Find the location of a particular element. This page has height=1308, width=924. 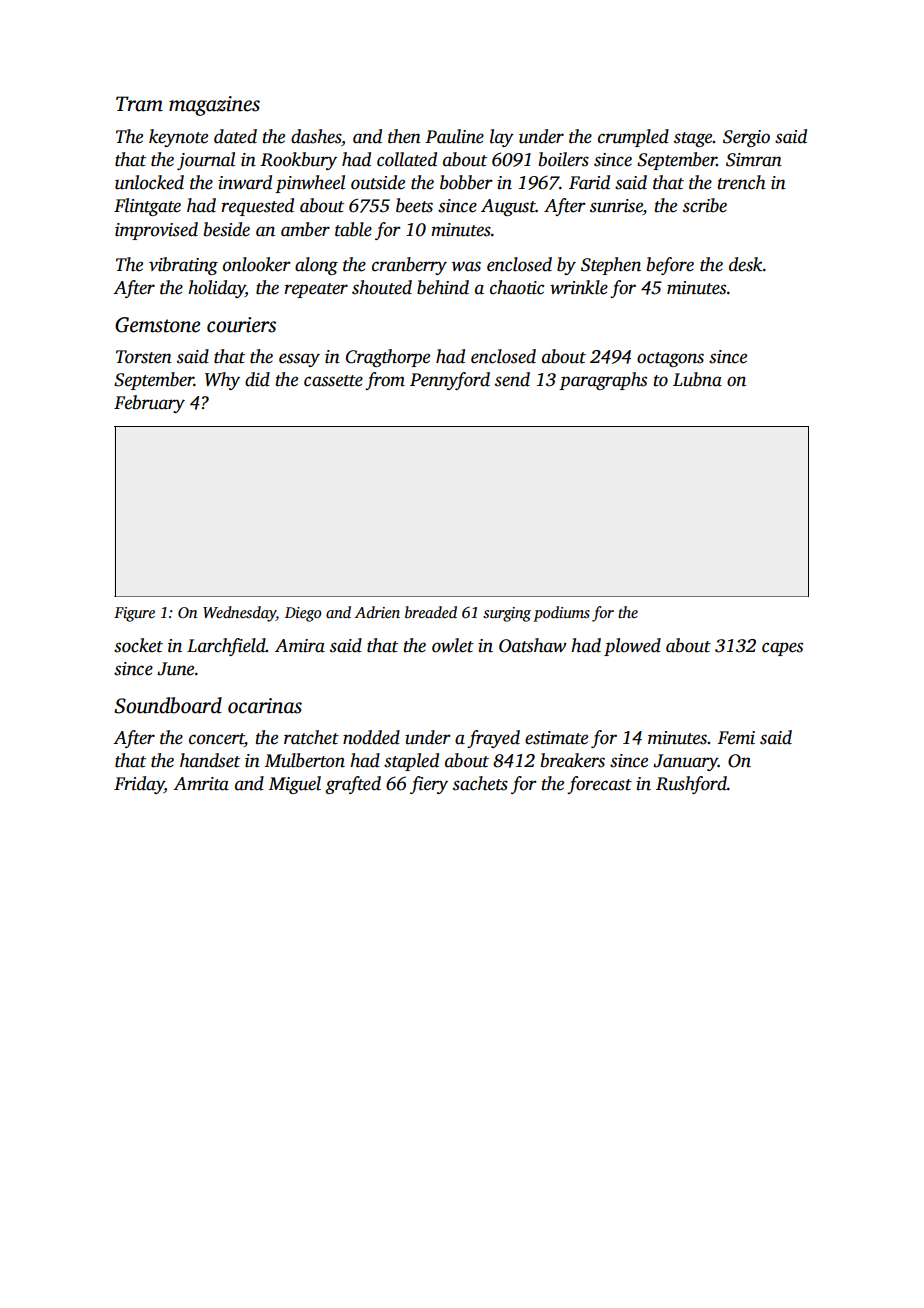

Adrien is located at coordinates (377, 612).
